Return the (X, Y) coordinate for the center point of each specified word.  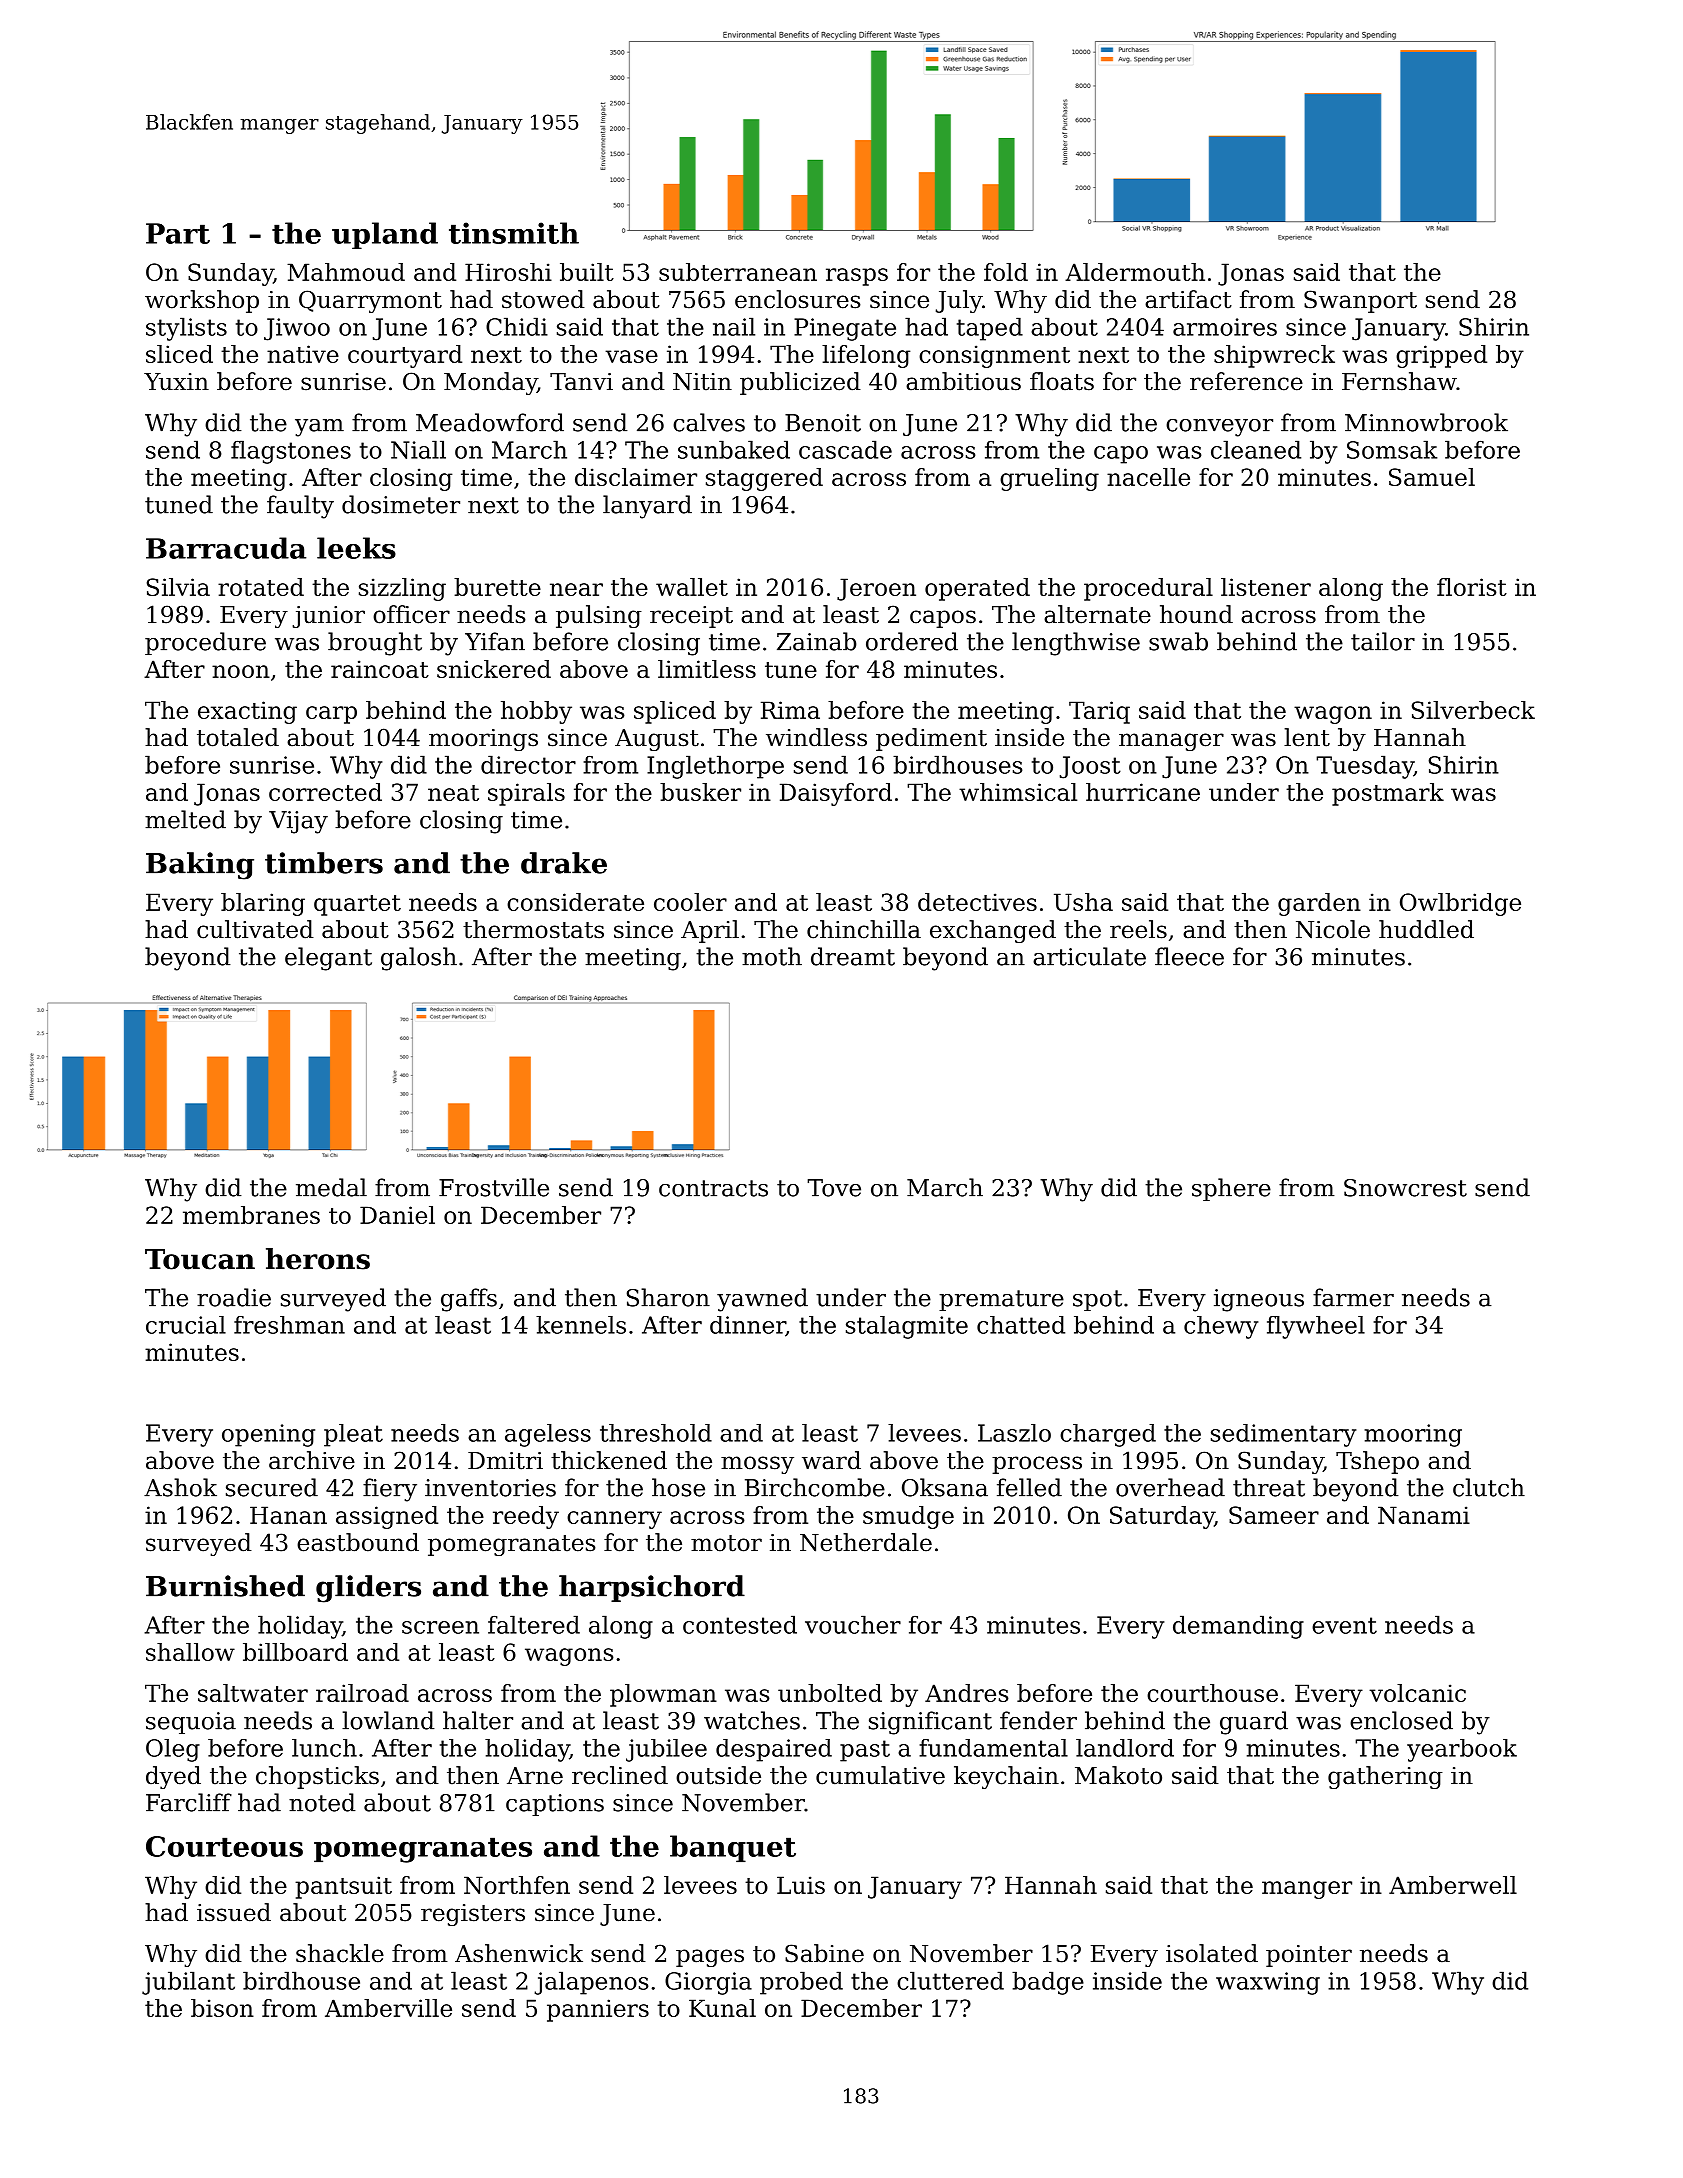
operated (977, 589)
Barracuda (226, 548)
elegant (328, 959)
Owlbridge (1460, 904)
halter (478, 1720)
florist (1472, 587)
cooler (690, 902)
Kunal (722, 2008)
